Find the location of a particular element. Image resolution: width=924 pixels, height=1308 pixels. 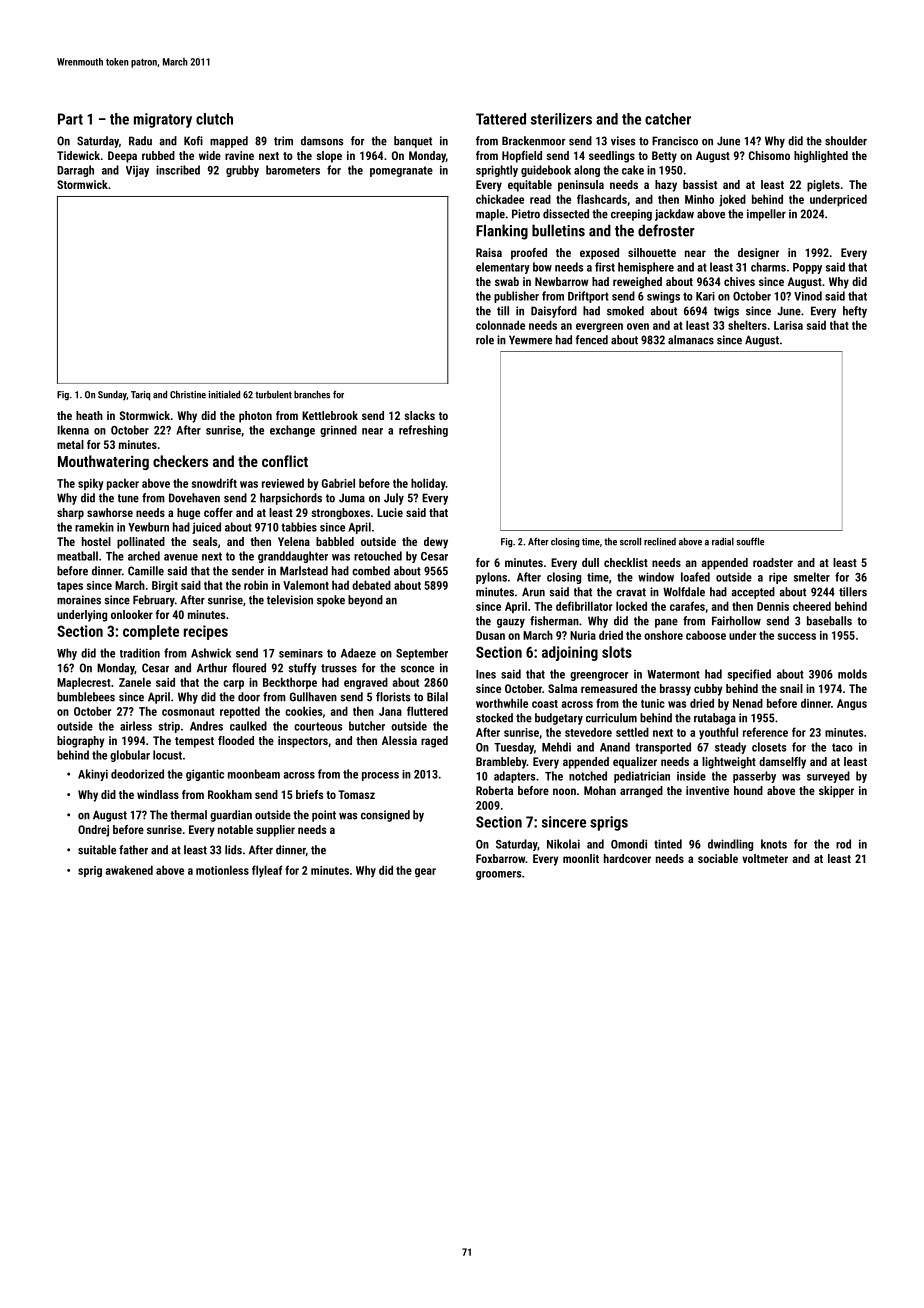

publisher is located at coordinates (516, 297).
